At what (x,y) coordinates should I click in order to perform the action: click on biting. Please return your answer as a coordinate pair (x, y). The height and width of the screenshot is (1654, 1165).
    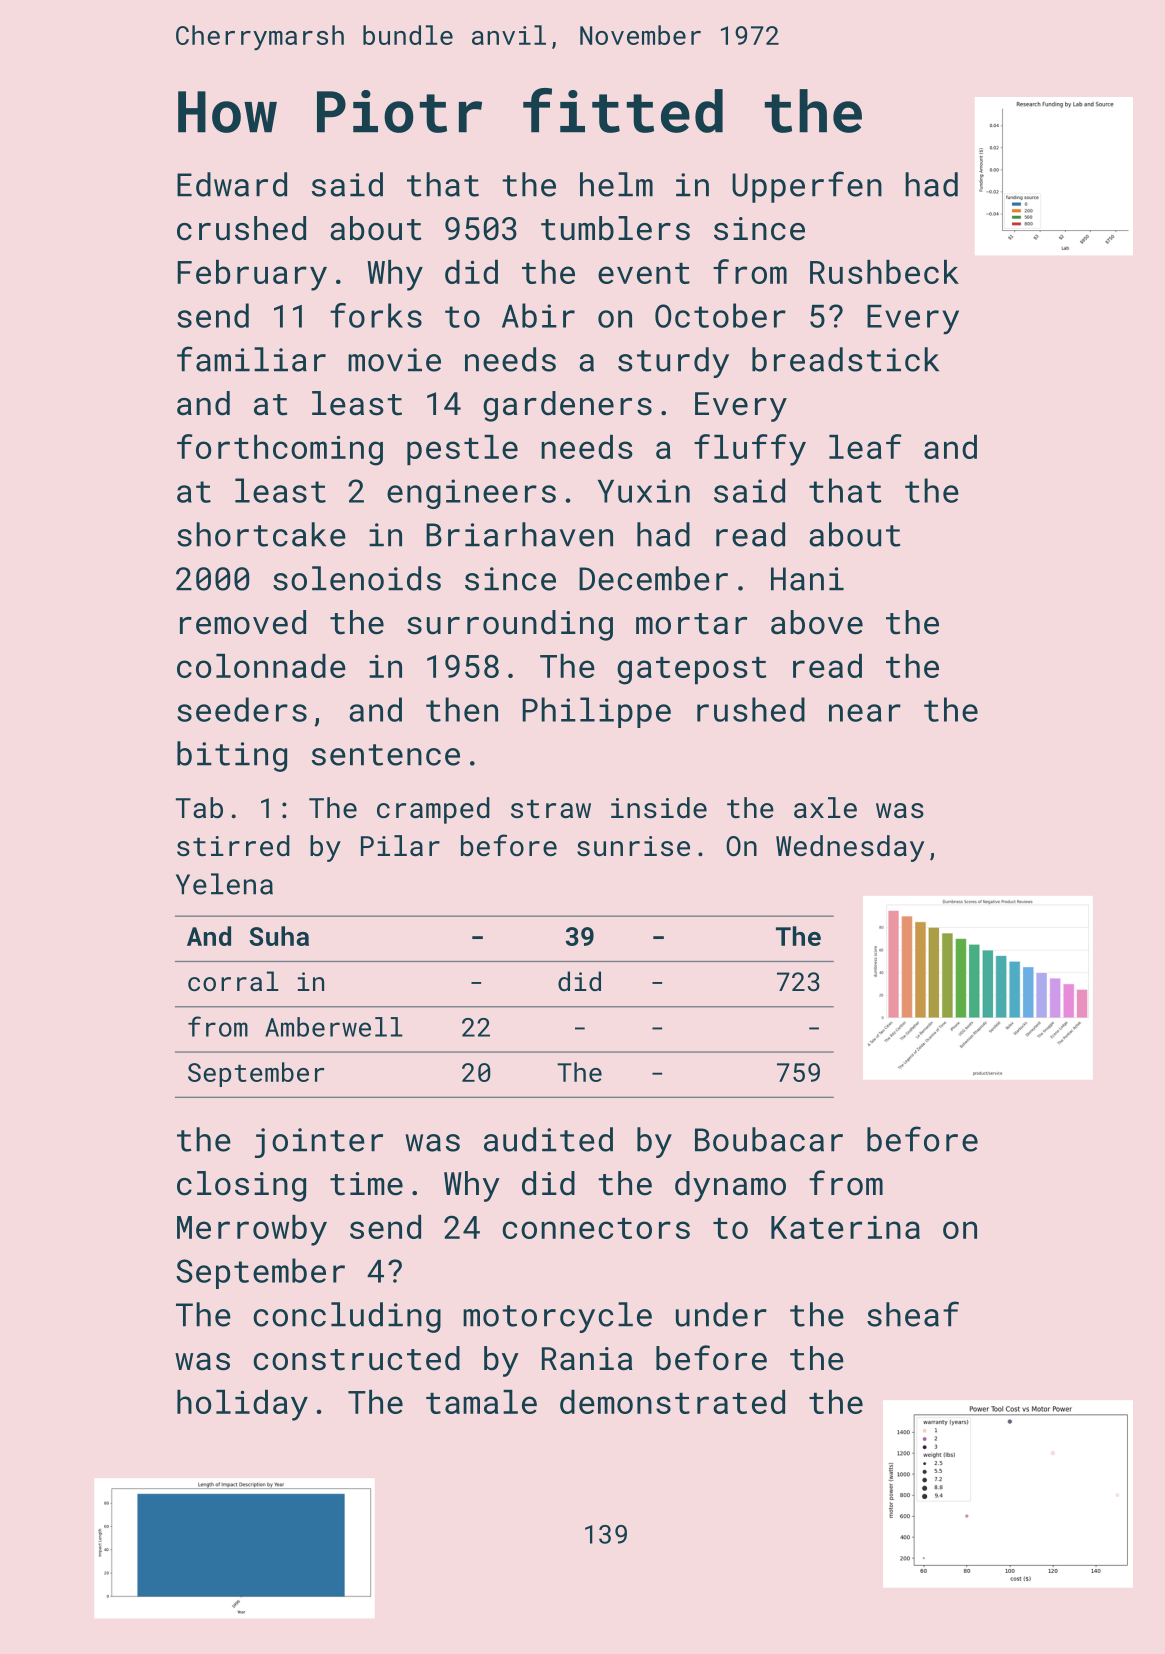
    Looking at the image, I should click on (232, 756).
